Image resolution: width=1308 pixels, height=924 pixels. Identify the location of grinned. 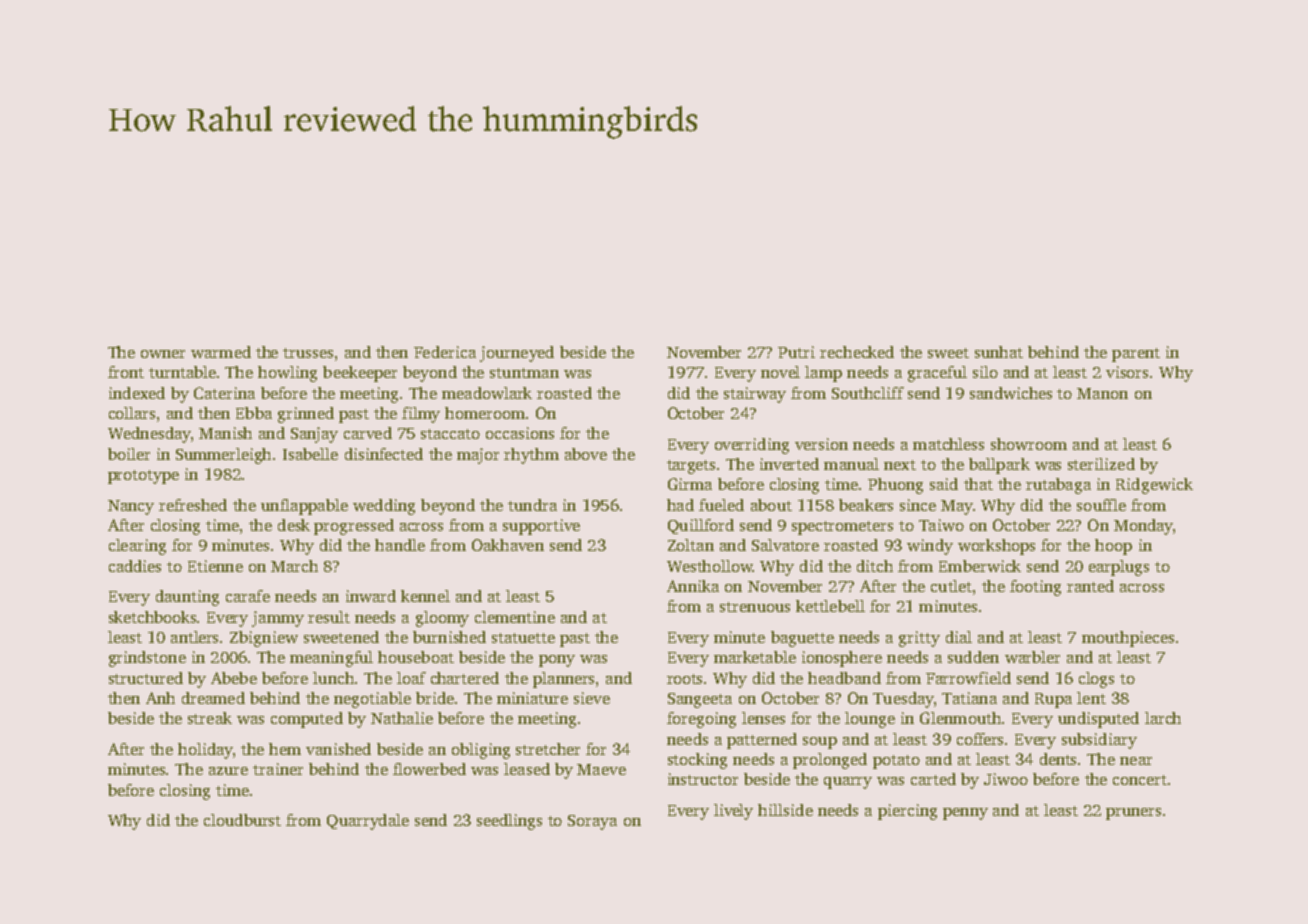
(306, 415).
